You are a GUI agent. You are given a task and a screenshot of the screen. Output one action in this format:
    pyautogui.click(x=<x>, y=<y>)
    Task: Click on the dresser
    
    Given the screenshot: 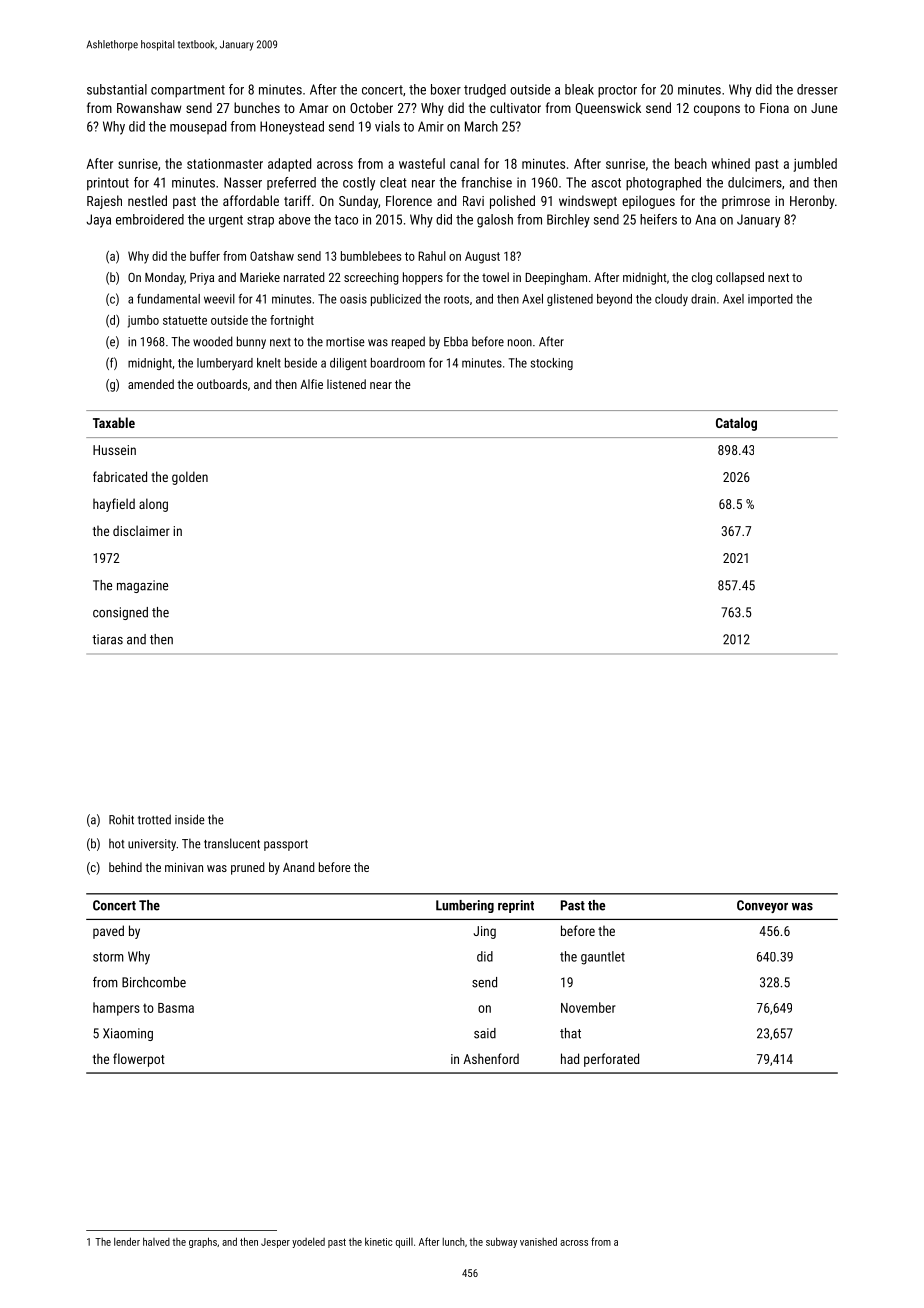 What is the action you would take?
    pyautogui.click(x=817, y=89)
